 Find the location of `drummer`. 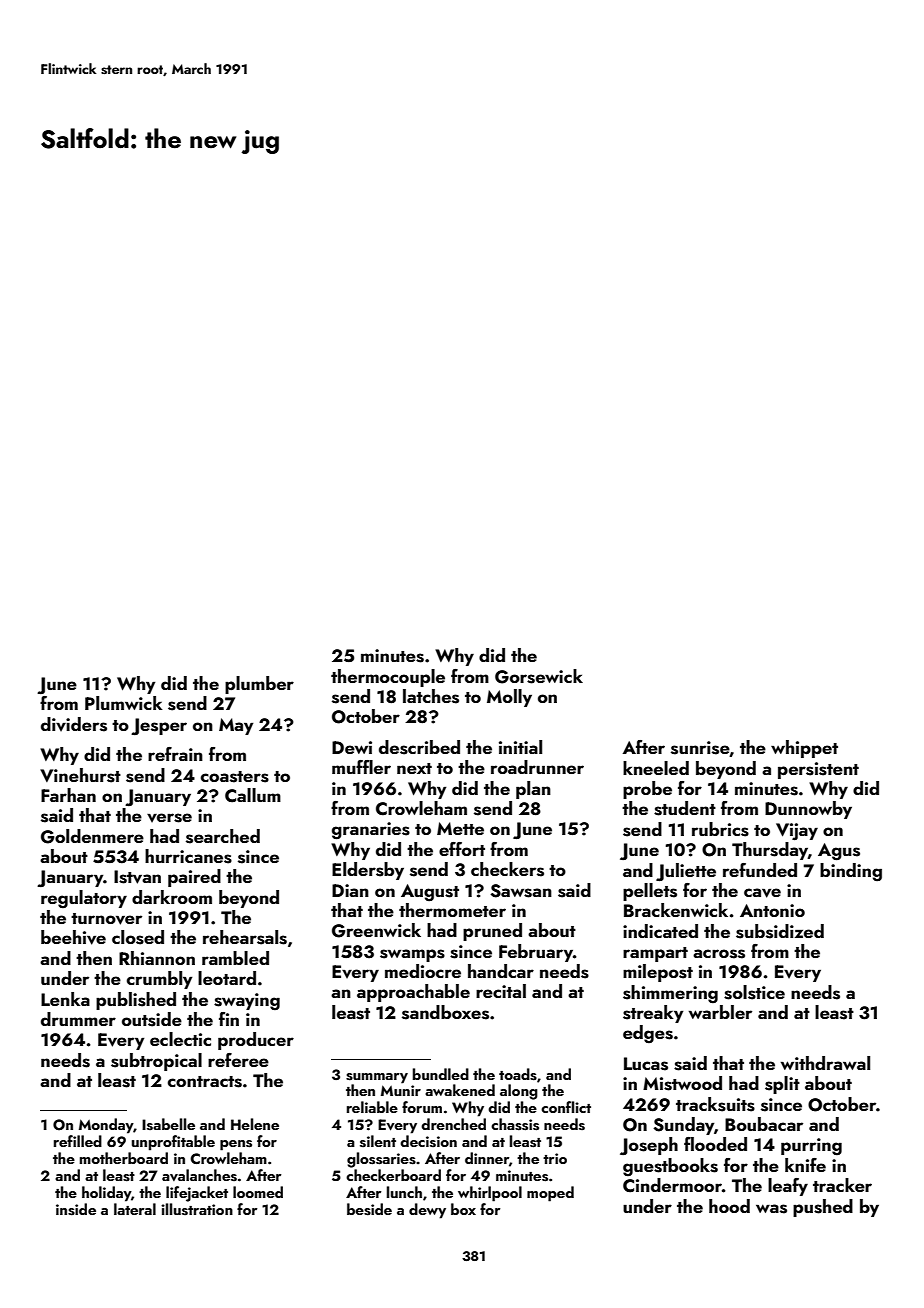

drummer is located at coordinates (78, 1019).
